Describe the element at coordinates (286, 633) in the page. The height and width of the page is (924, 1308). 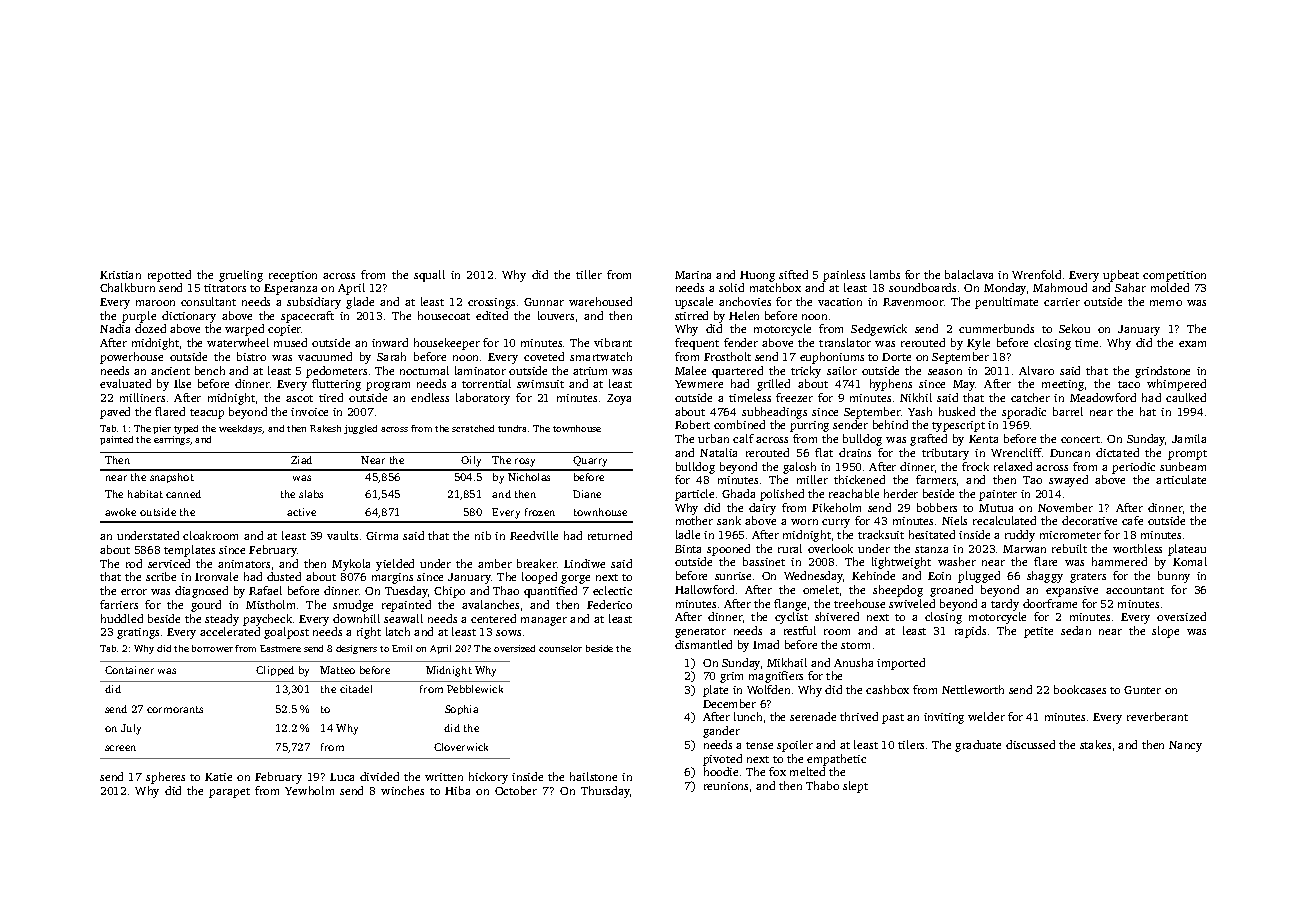
I see `goalpost` at that location.
